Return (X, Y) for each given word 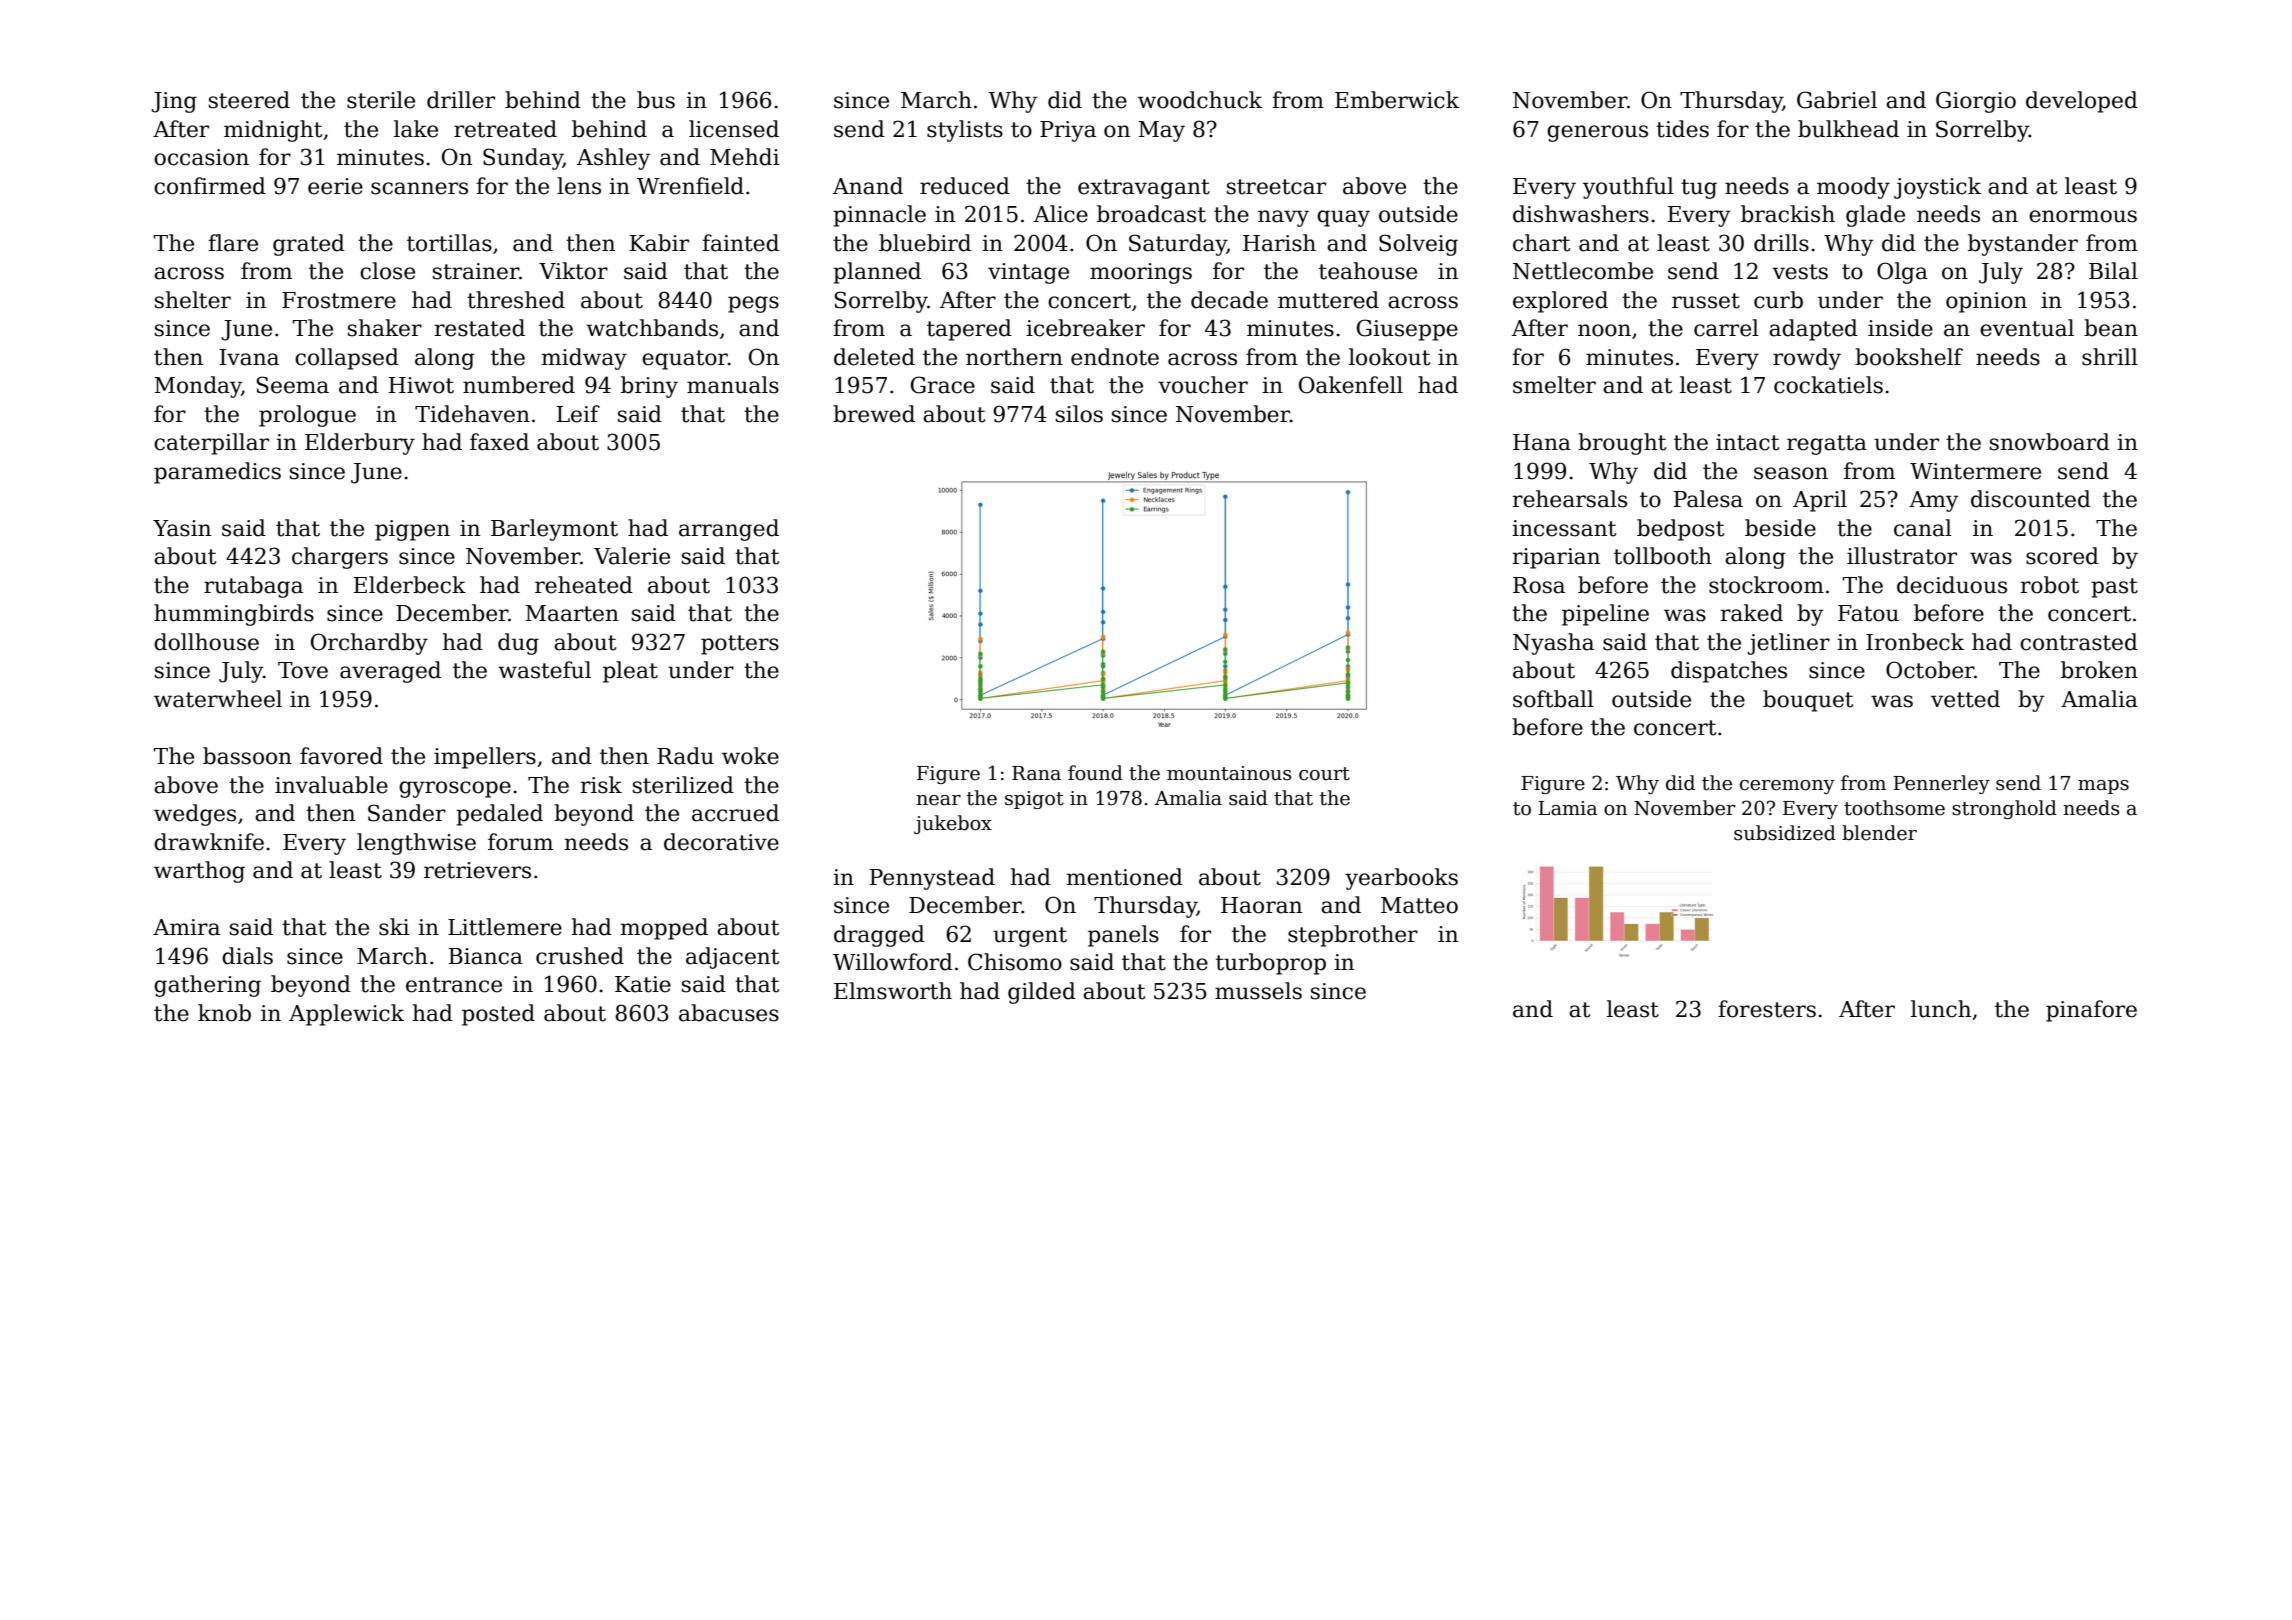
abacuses (729, 1013)
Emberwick (1397, 100)
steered (249, 100)
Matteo (1419, 905)
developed (2082, 102)
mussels (1258, 991)
